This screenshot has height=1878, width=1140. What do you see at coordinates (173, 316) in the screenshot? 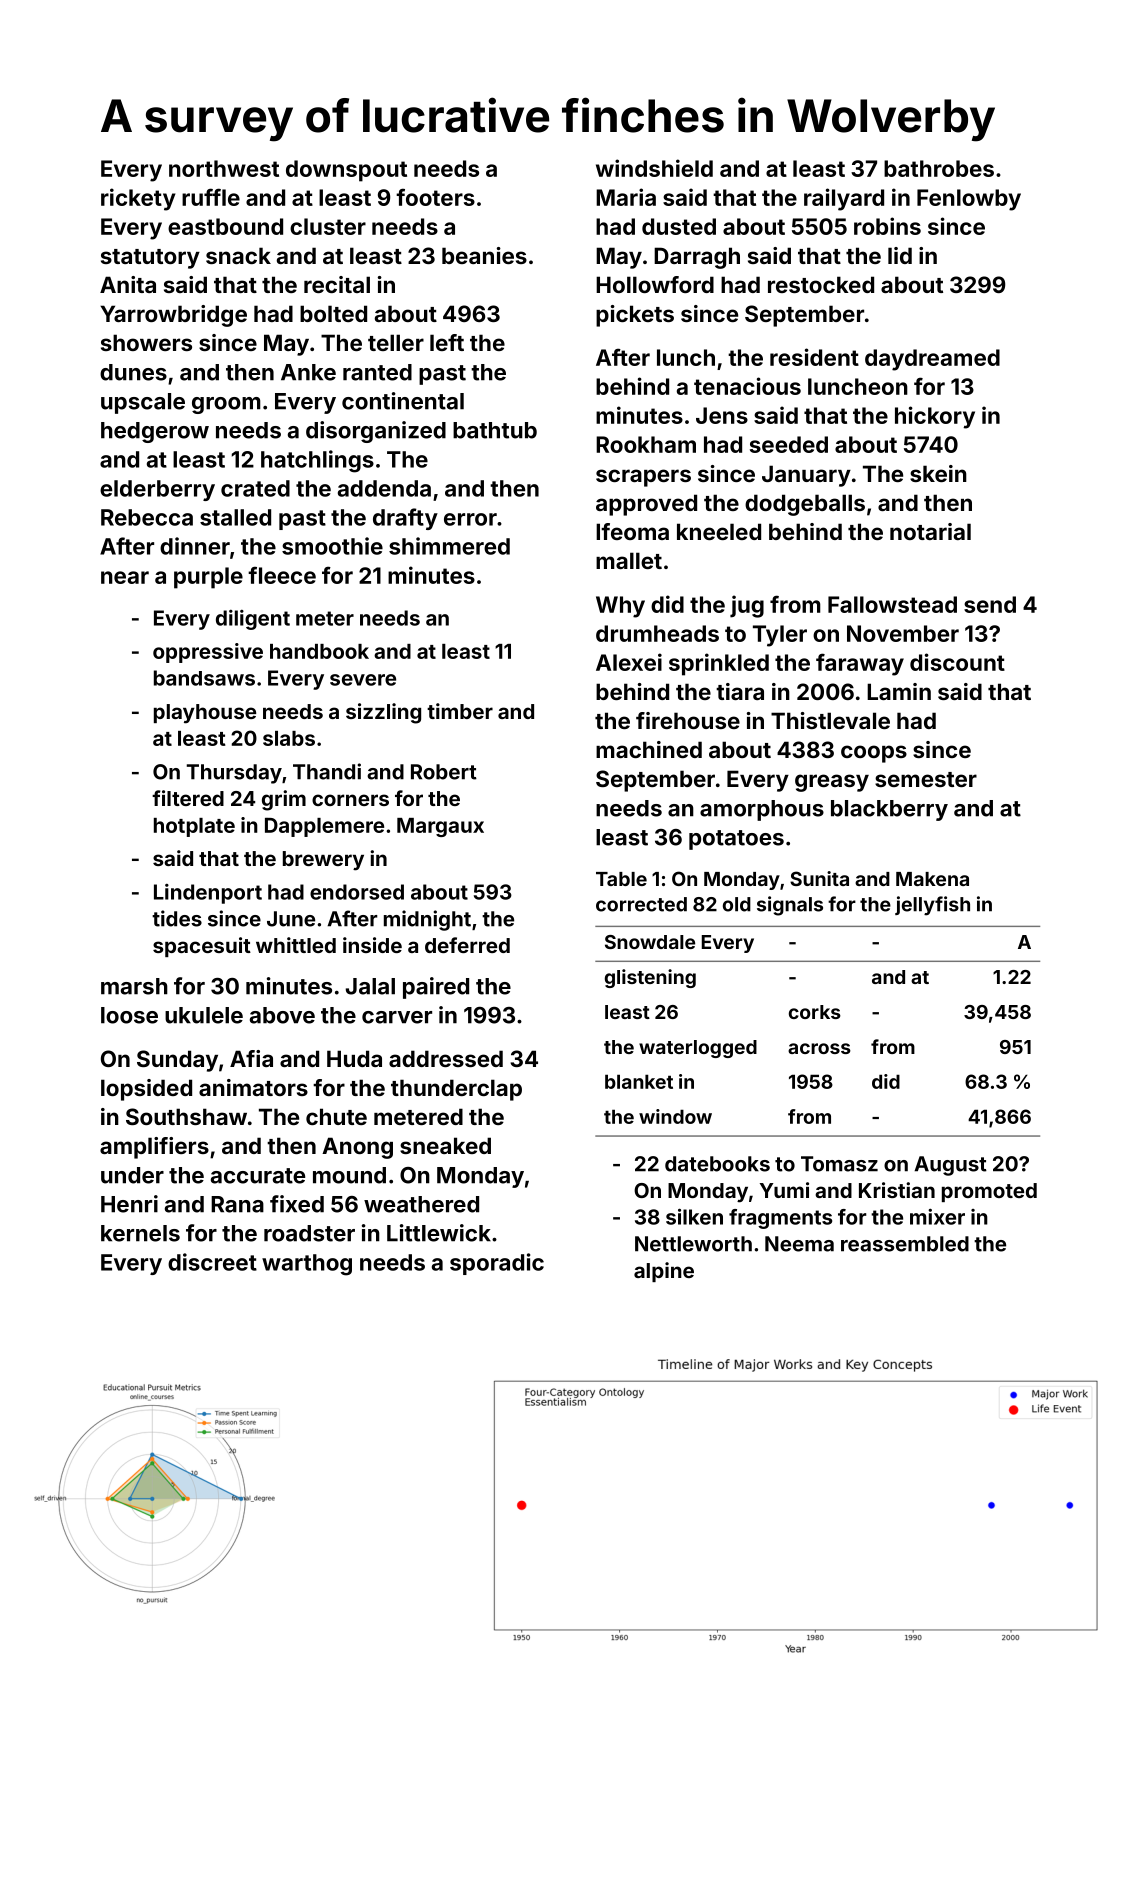
I see `Yarrowbridge` at bounding box center [173, 316].
